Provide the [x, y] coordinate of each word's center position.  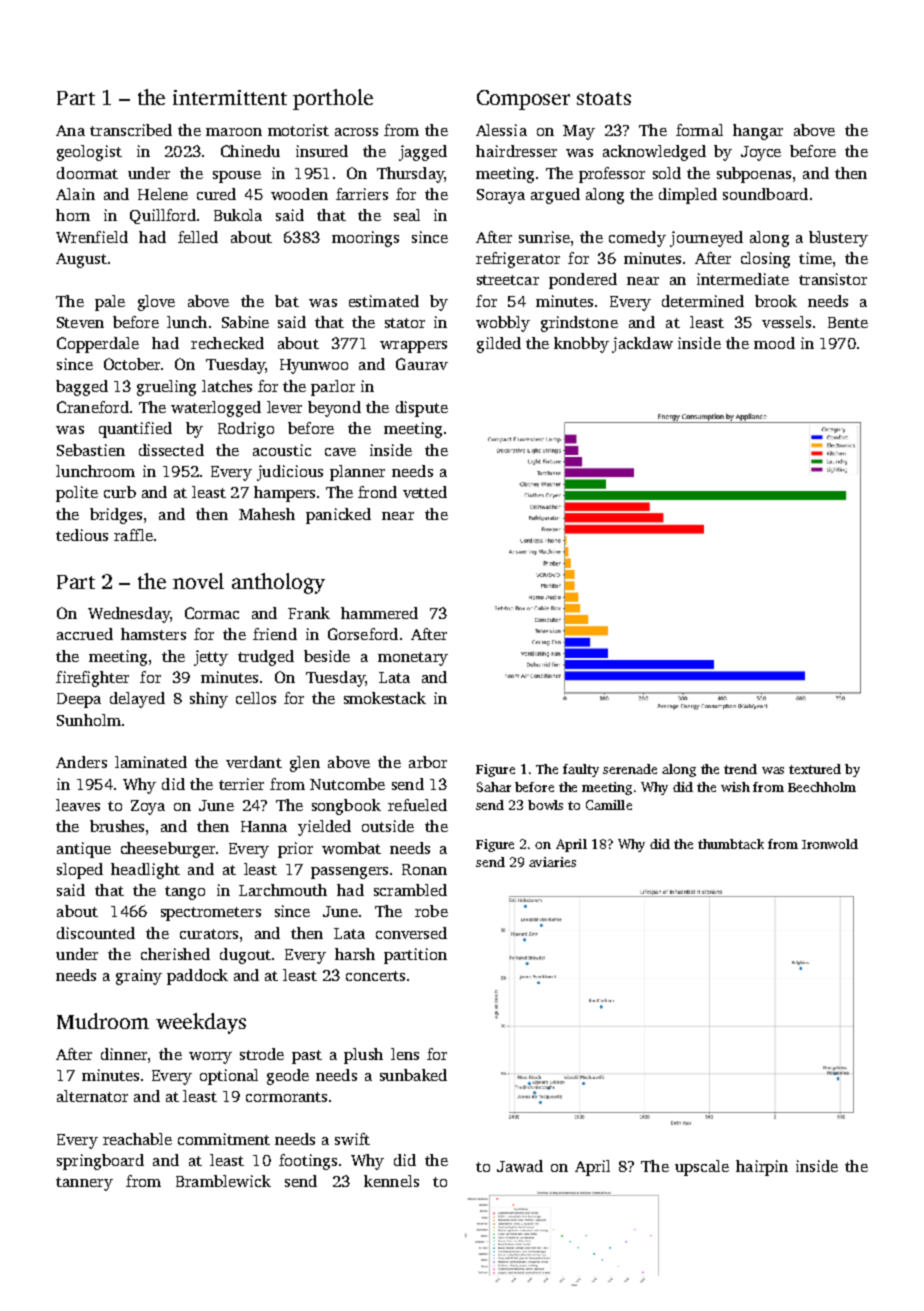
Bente [848, 322]
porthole [333, 99]
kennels [391, 1181]
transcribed [131, 130]
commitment [224, 1139]
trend [740, 769]
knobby [581, 345]
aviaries [552, 862]
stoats [604, 98]
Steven [80, 322]
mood [774, 343]
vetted [425, 492]
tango [185, 893]
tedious [82, 535]
